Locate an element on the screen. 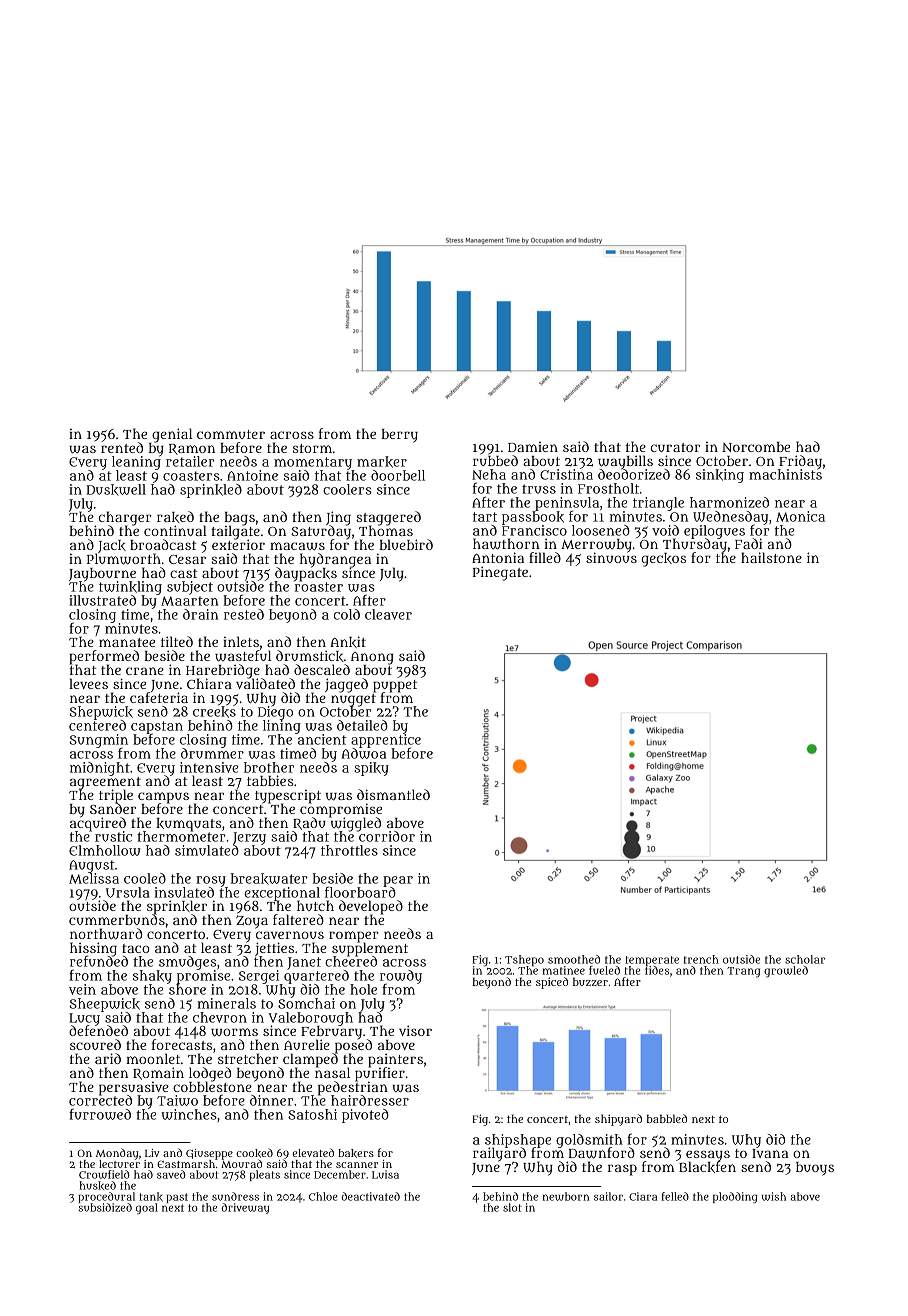  coasters is located at coordinates (191, 476).
